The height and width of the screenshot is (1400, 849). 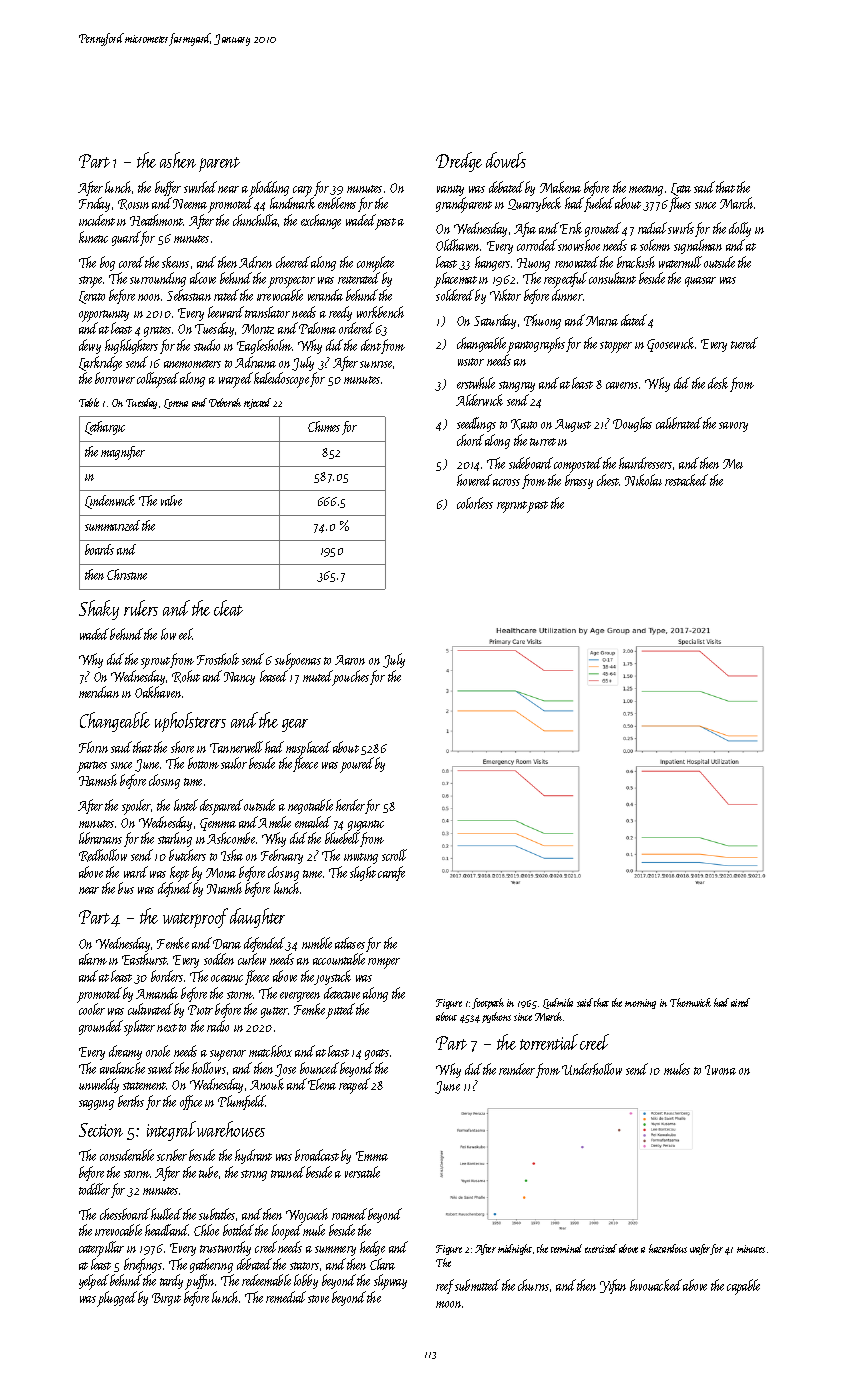 What do you see at coordinates (286, 1297) in the screenshot?
I see `remedial` at bounding box center [286, 1297].
